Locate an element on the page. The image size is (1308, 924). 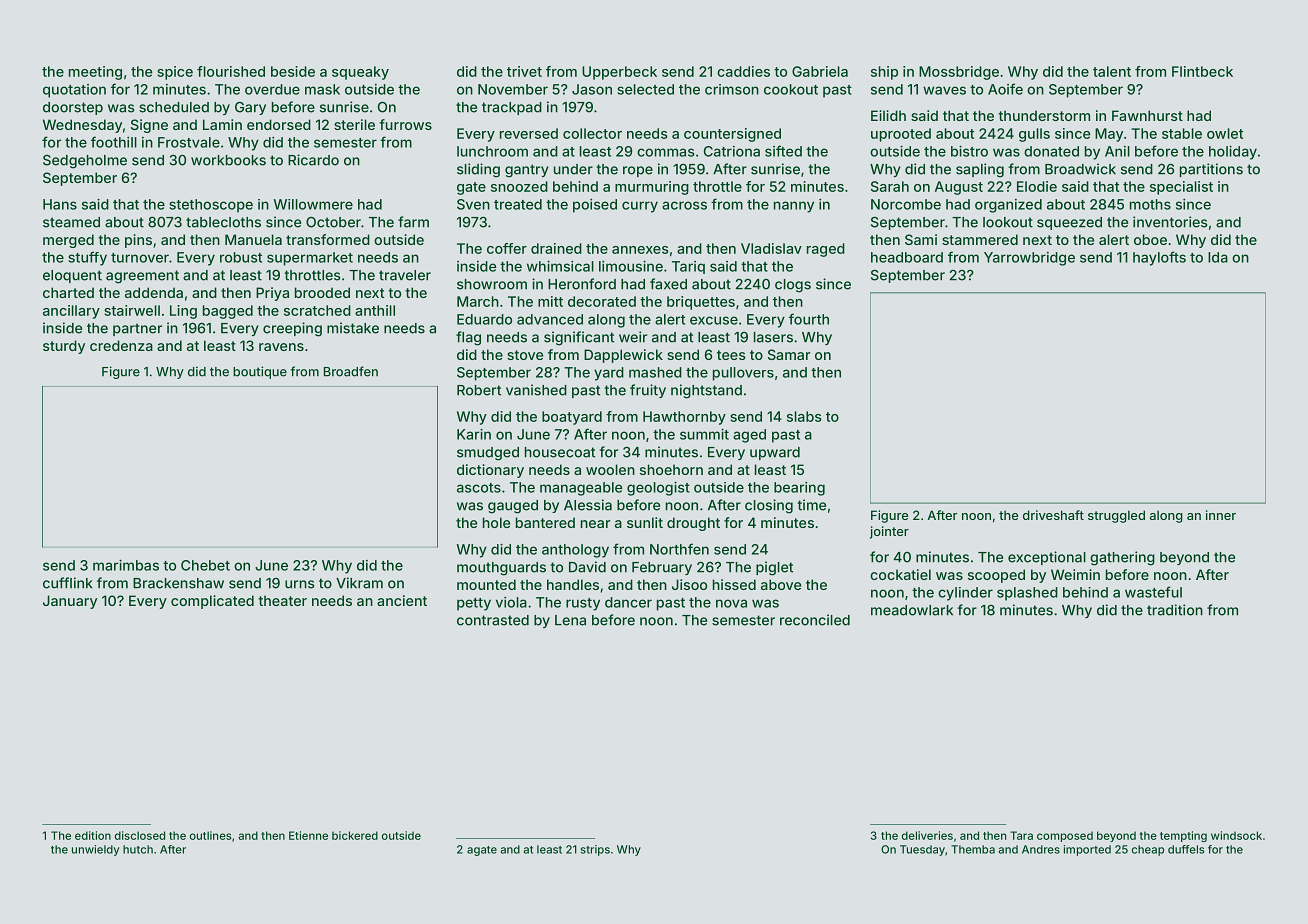
owlet is located at coordinates (1225, 133).
